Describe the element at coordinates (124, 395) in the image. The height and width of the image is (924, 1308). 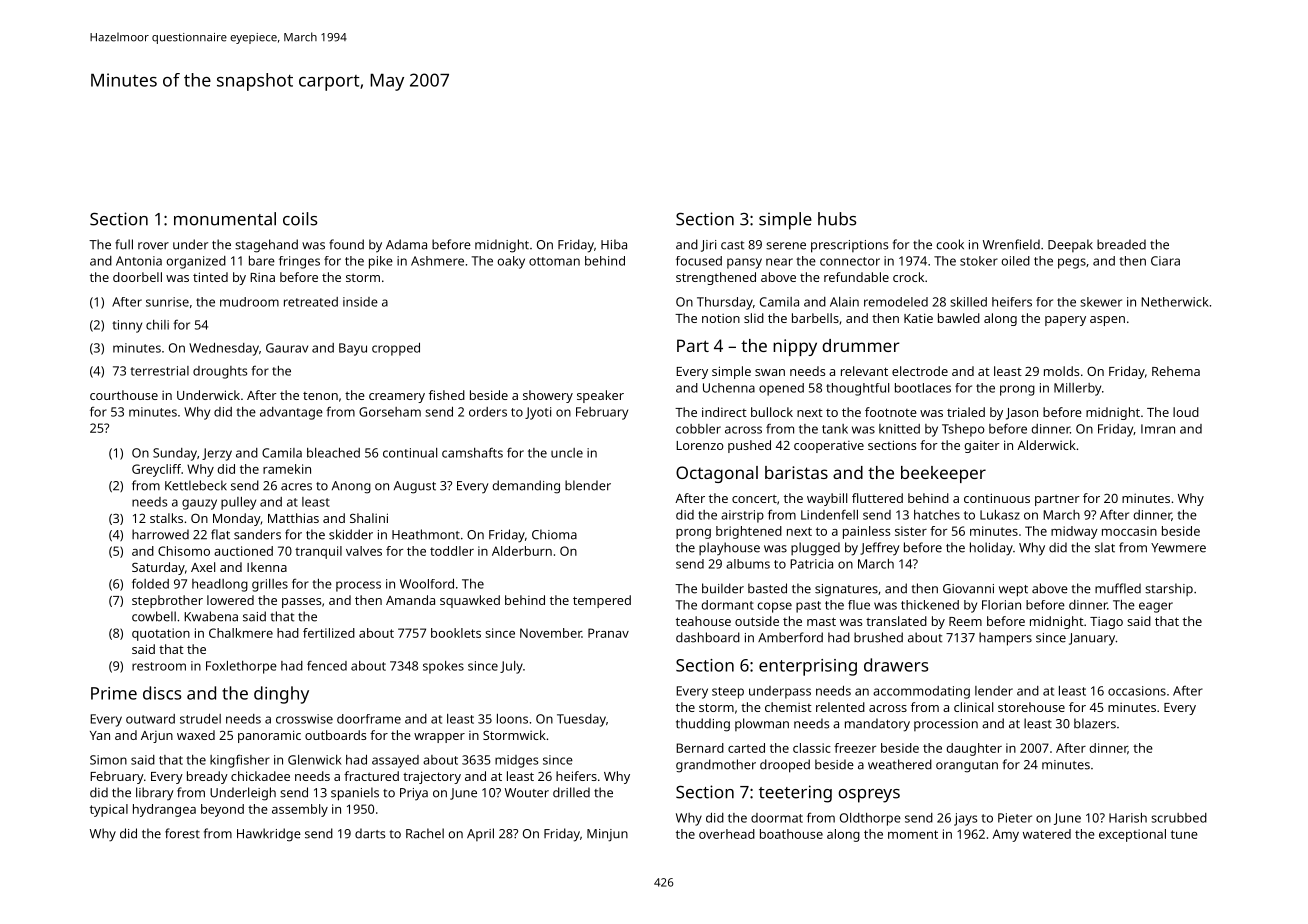
I see `courthouse` at that location.
